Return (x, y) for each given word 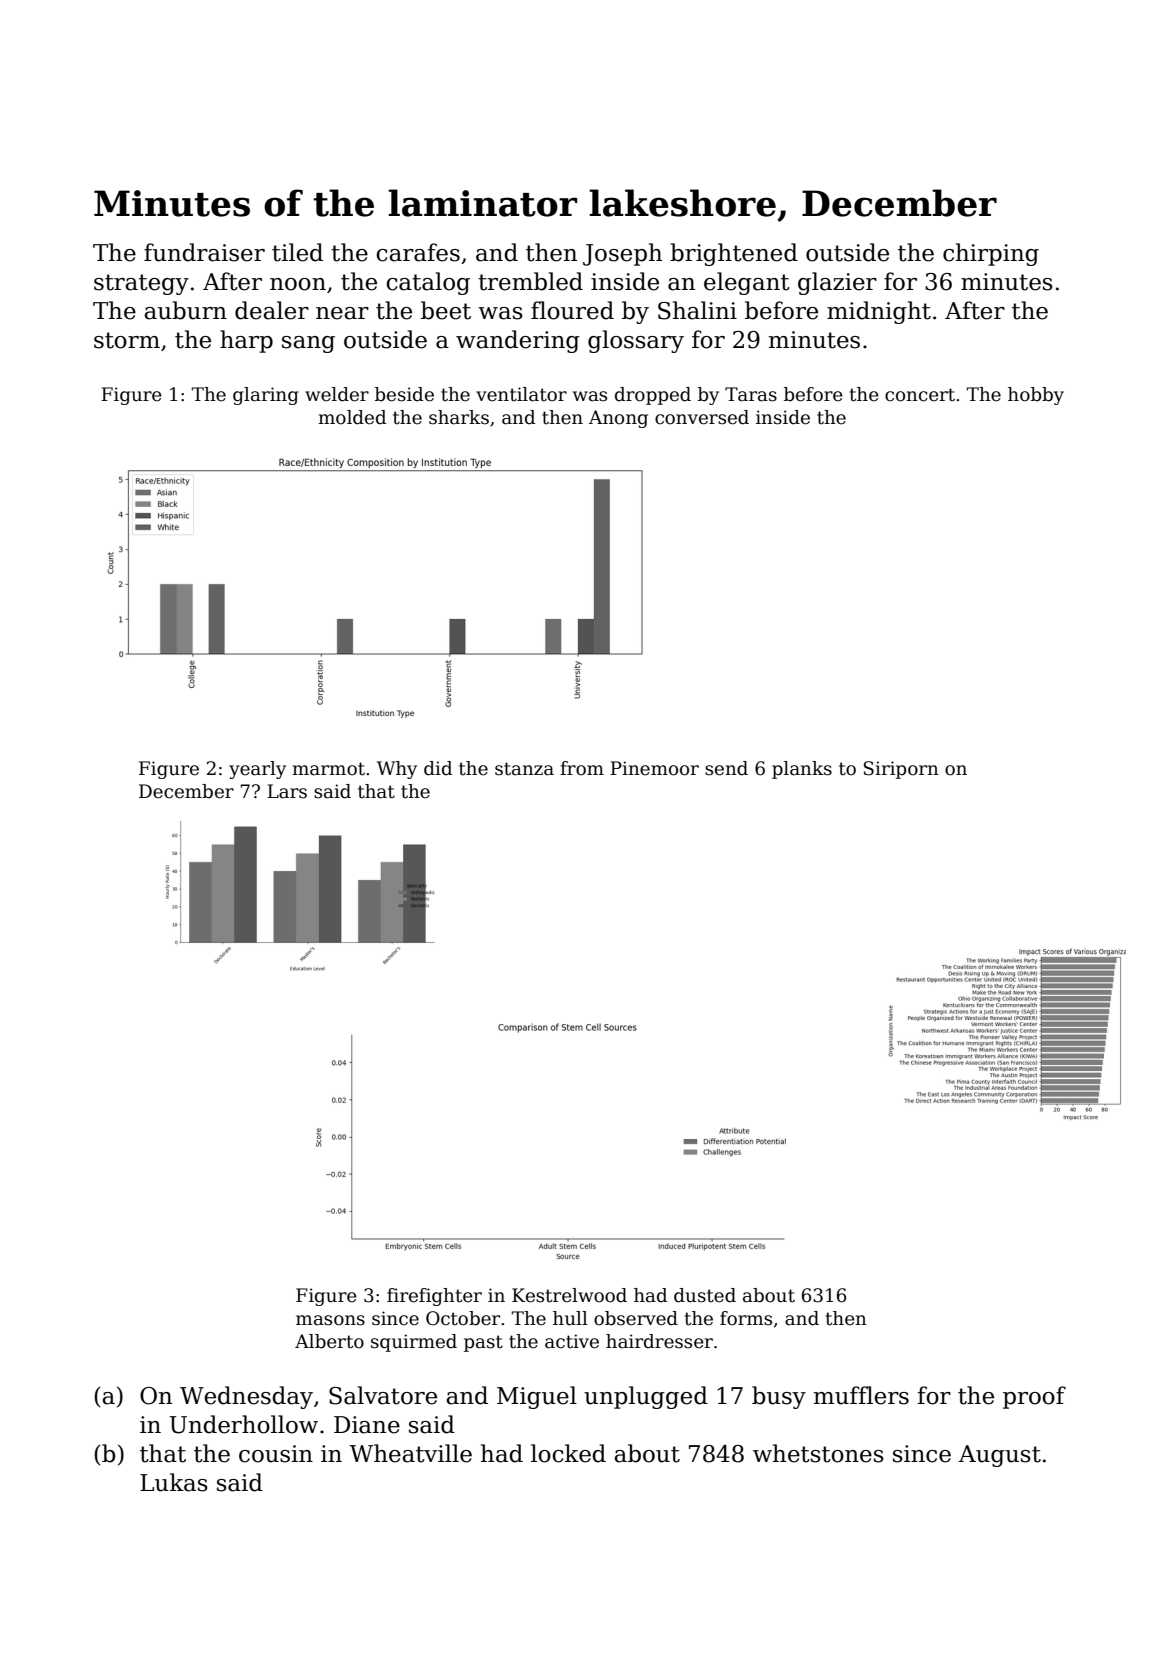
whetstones (818, 1453)
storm (127, 340)
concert (920, 395)
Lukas (174, 1482)
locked (568, 1453)
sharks (459, 417)
